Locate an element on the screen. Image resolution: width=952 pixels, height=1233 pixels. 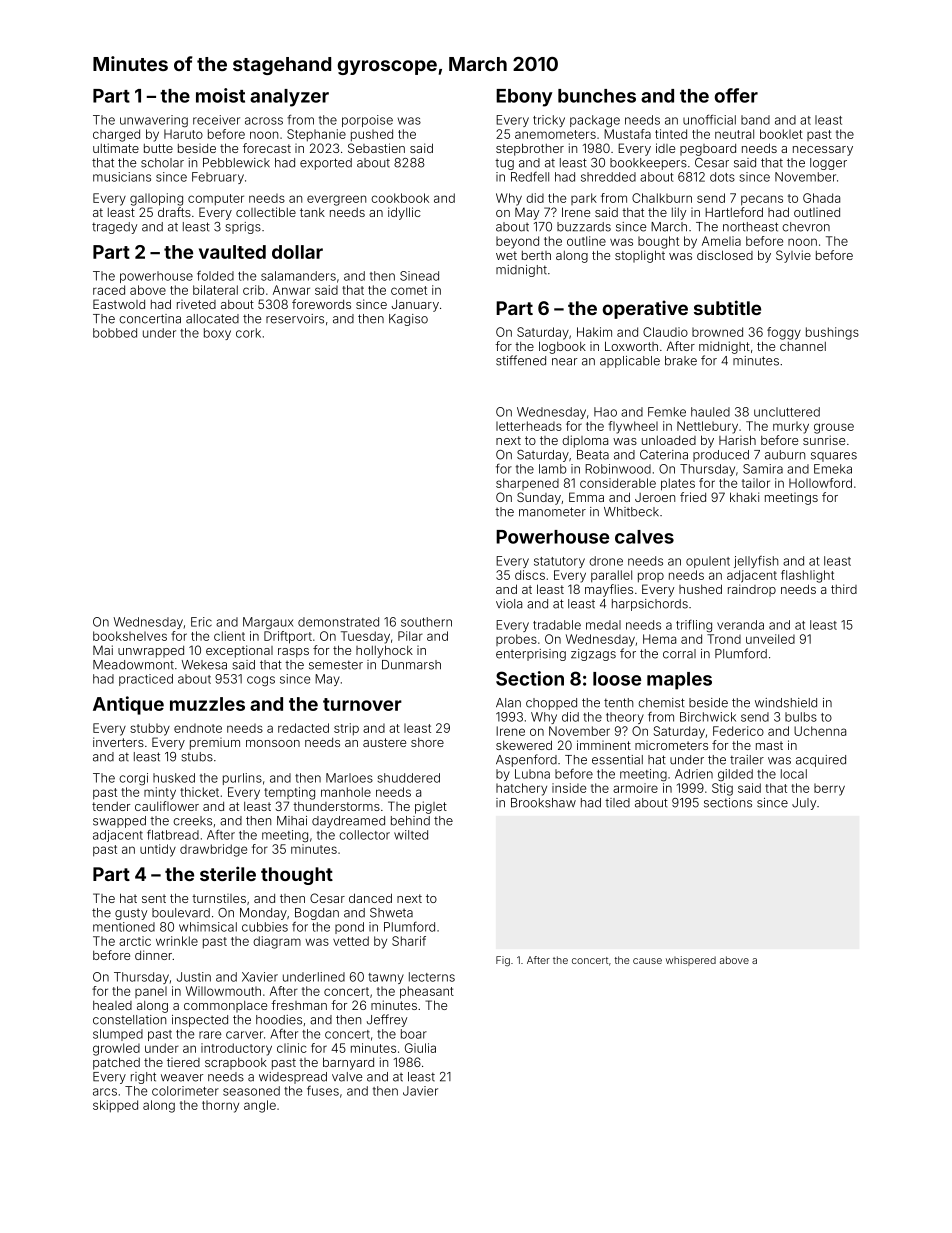
July is located at coordinates (804, 804).
